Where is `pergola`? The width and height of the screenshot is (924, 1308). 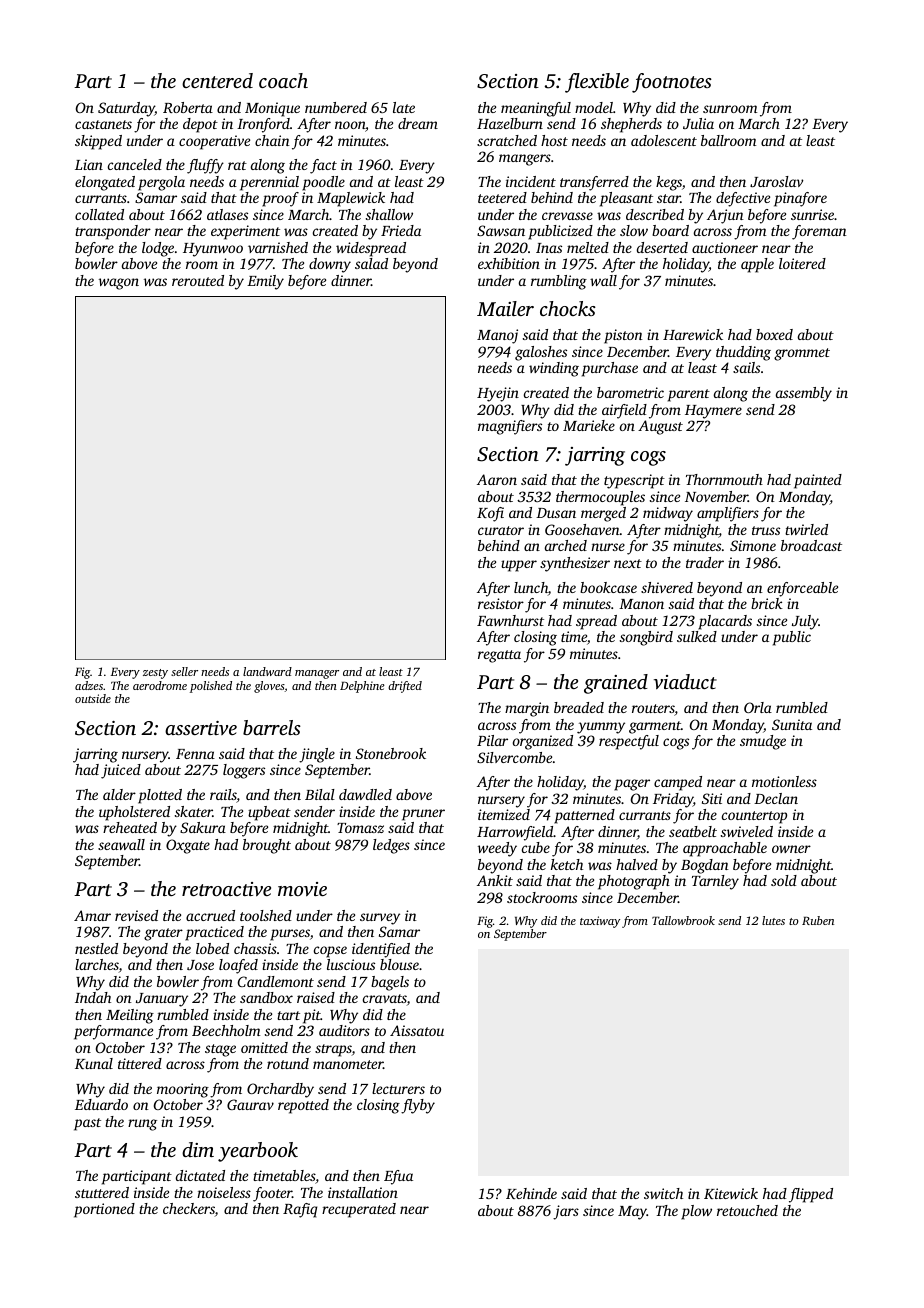
pergola is located at coordinates (161, 183).
